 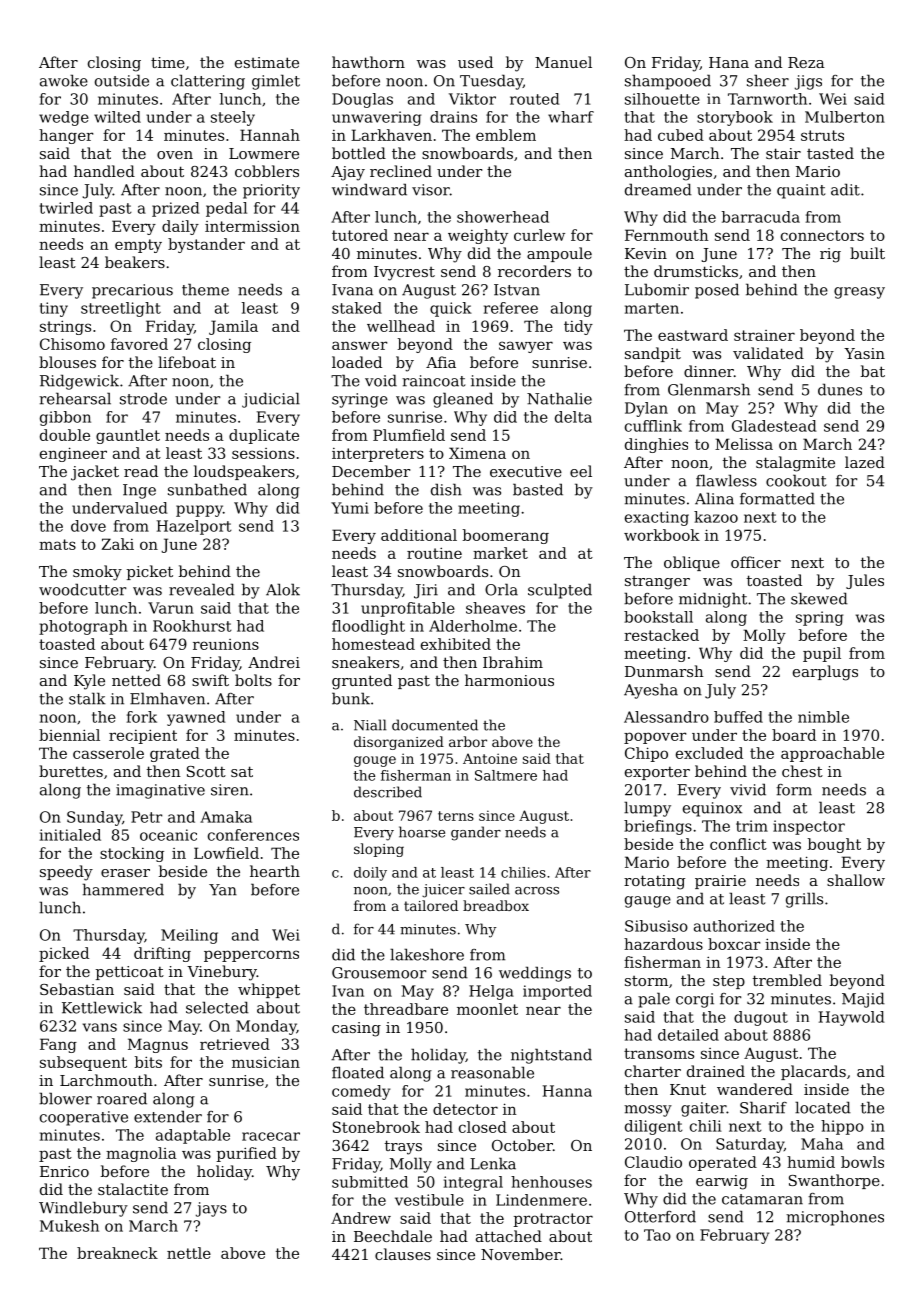 What do you see at coordinates (117, 117) in the document?
I see `wilted` at bounding box center [117, 117].
